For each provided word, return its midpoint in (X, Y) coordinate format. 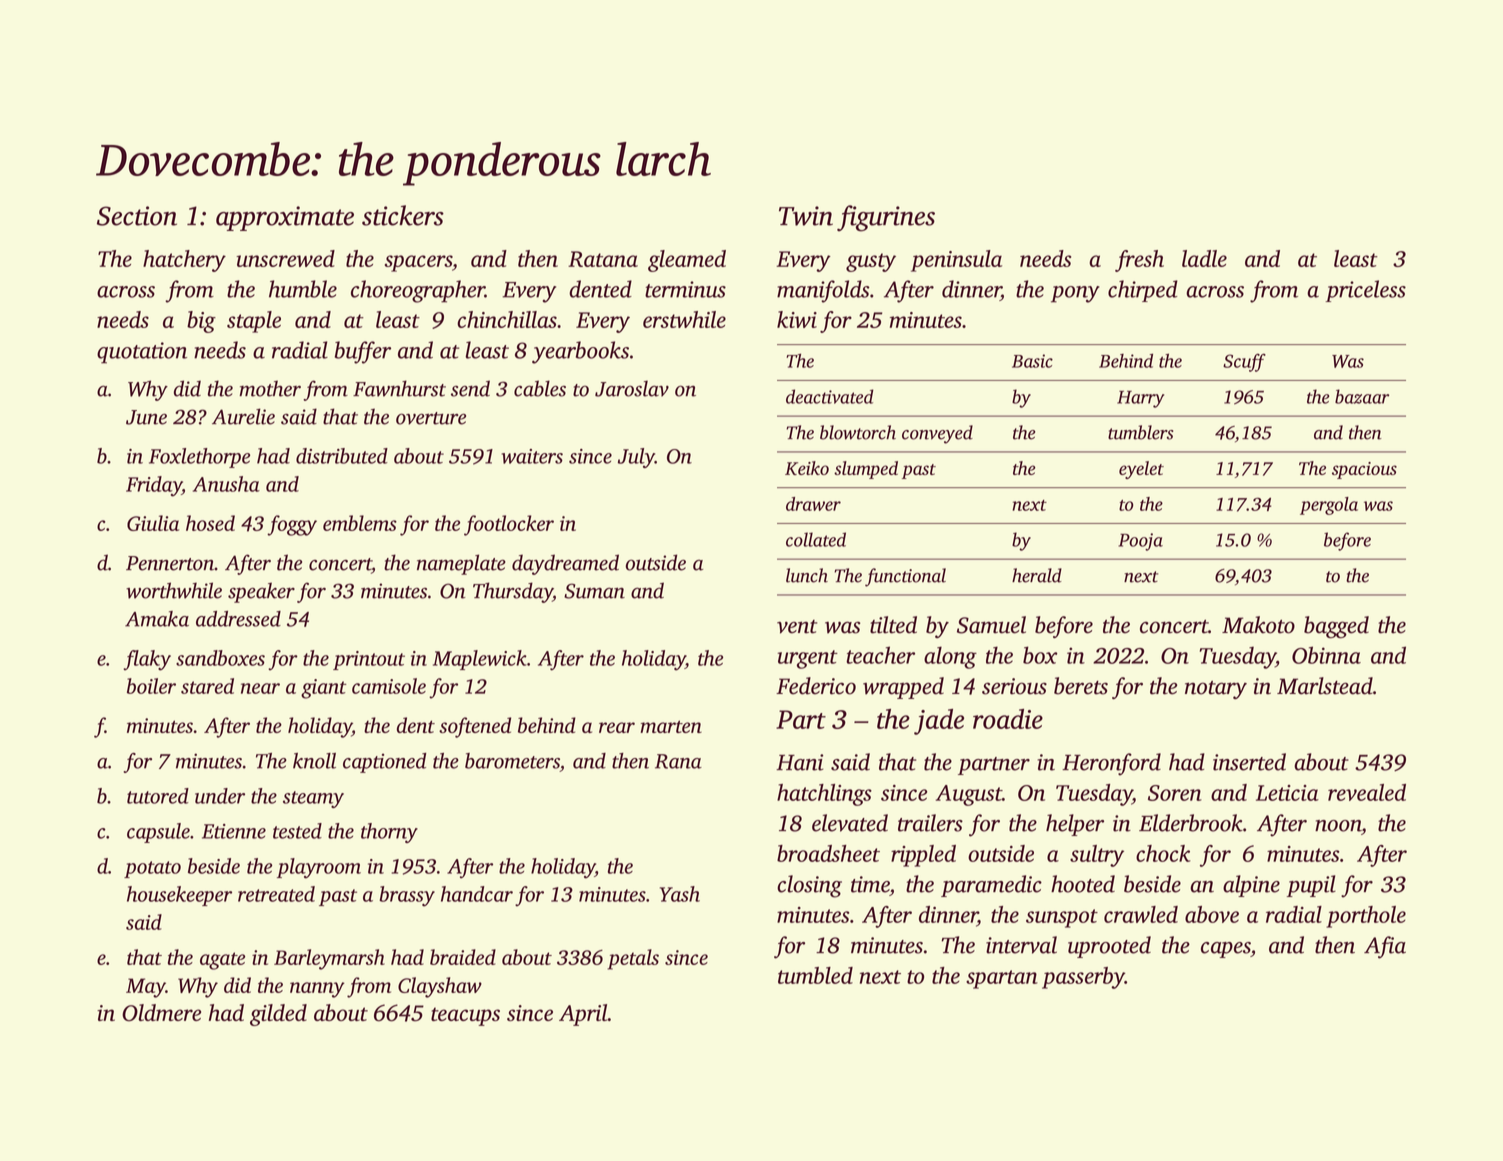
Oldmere (161, 1013)
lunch (807, 575)
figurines (886, 218)
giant (324, 689)
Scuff (1244, 362)
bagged (1336, 627)
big (201, 322)
